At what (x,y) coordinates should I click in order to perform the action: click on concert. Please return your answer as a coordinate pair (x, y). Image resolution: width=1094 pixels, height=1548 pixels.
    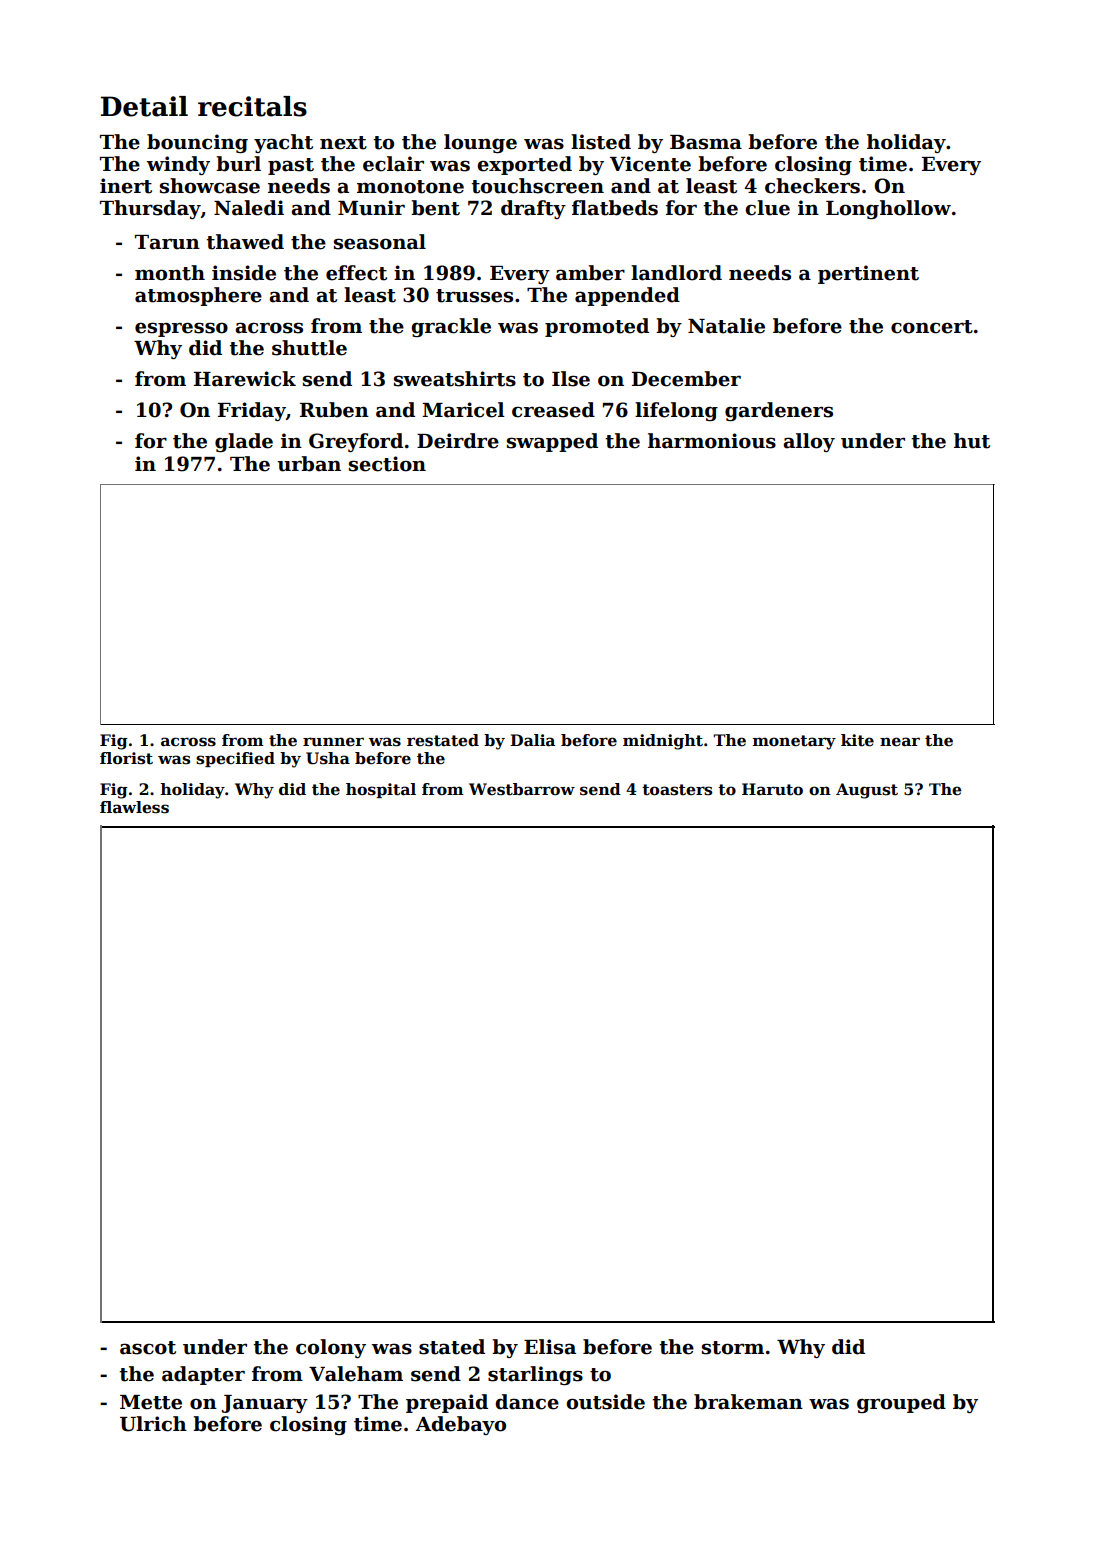
    Looking at the image, I should click on (932, 327).
